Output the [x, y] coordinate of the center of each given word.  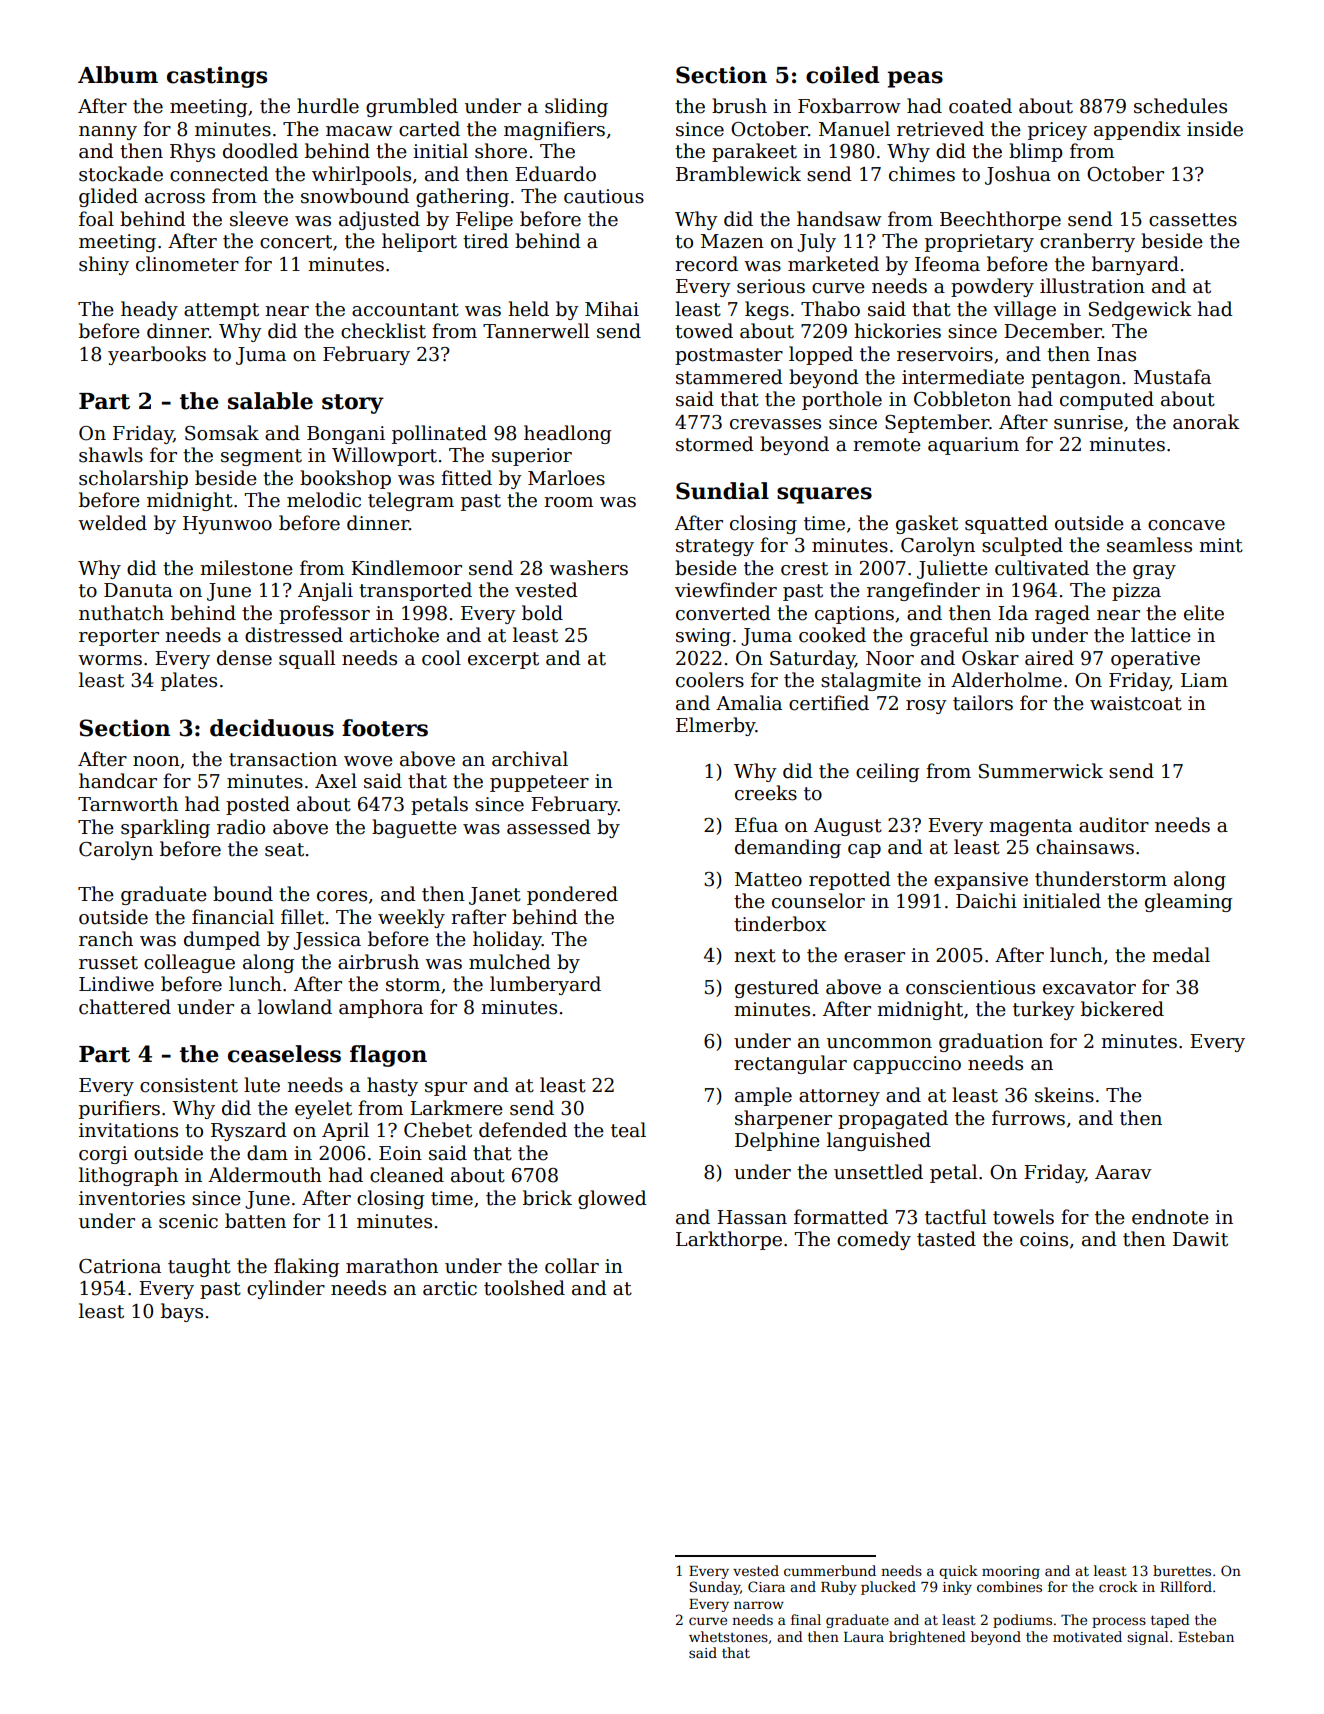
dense [244, 658]
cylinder [286, 1289]
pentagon [1076, 379]
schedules [1180, 106]
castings [217, 77]
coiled [843, 75]
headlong [567, 434]
